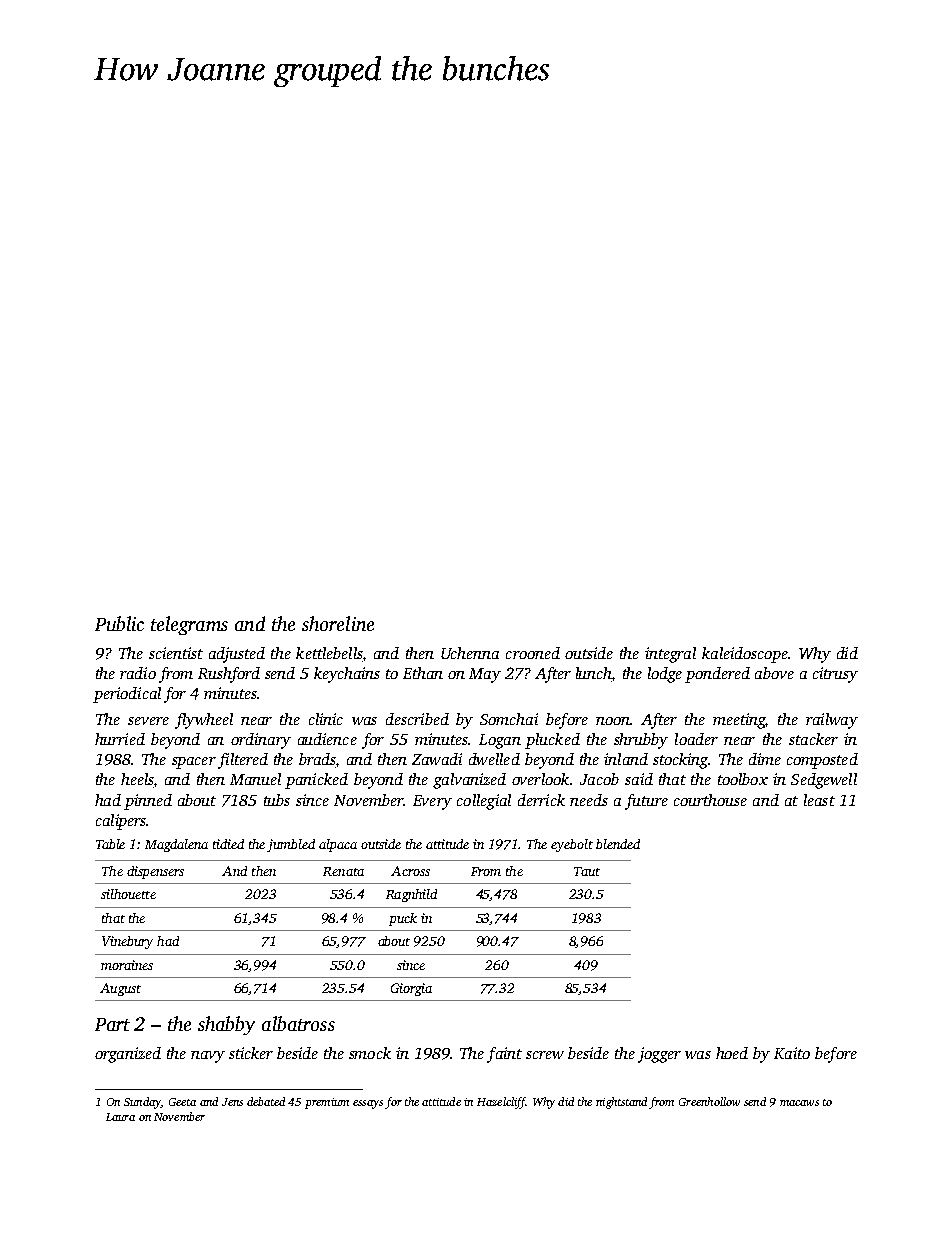 This document has width=952, height=1233. What do you see at coordinates (120, 1117) in the document?
I see `Laura` at bounding box center [120, 1117].
